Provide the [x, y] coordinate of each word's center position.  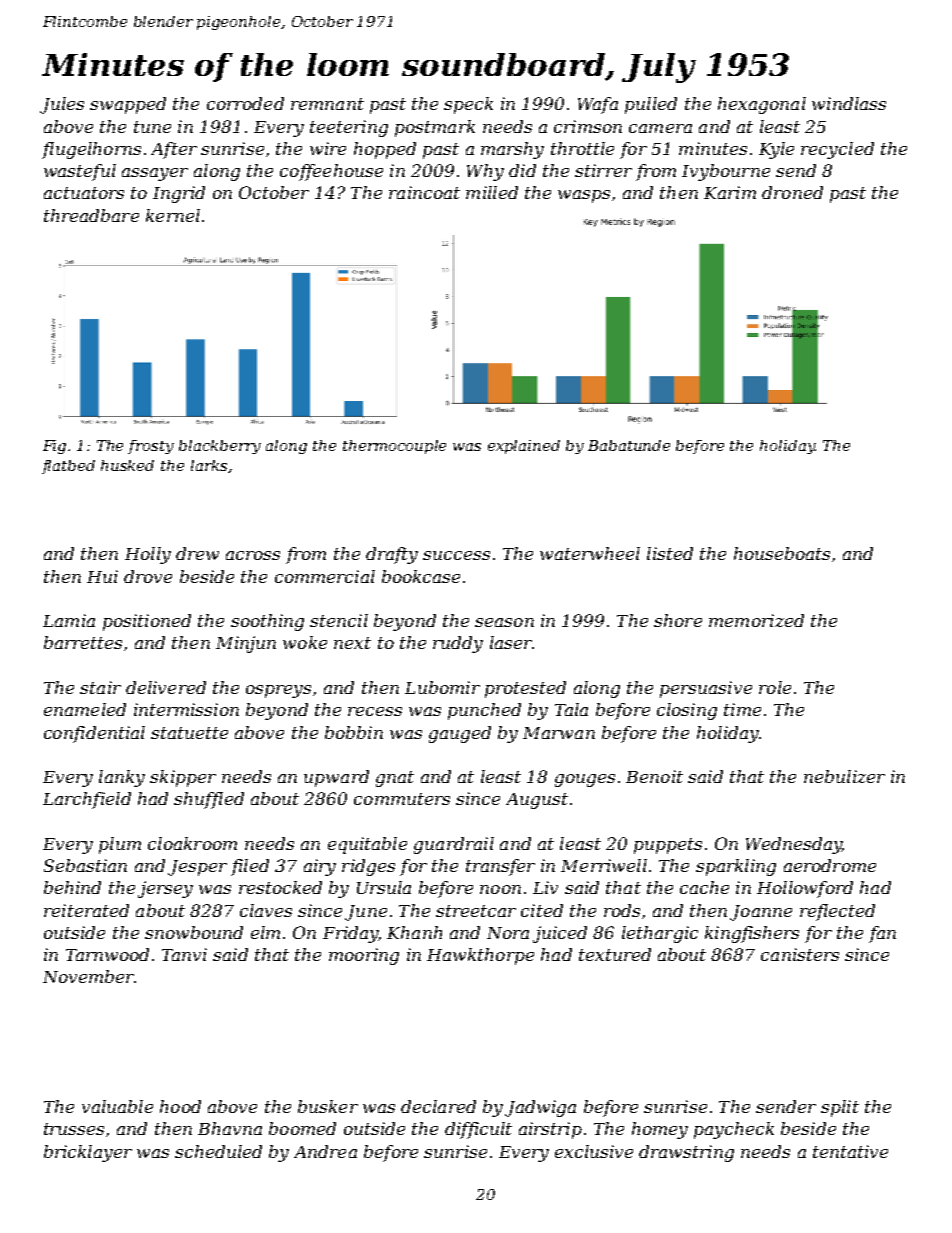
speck [468, 105]
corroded [245, 103]
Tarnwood [107, 954]
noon [500, 889]
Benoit [654, 776]
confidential [94, 734]
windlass [849, 103]
